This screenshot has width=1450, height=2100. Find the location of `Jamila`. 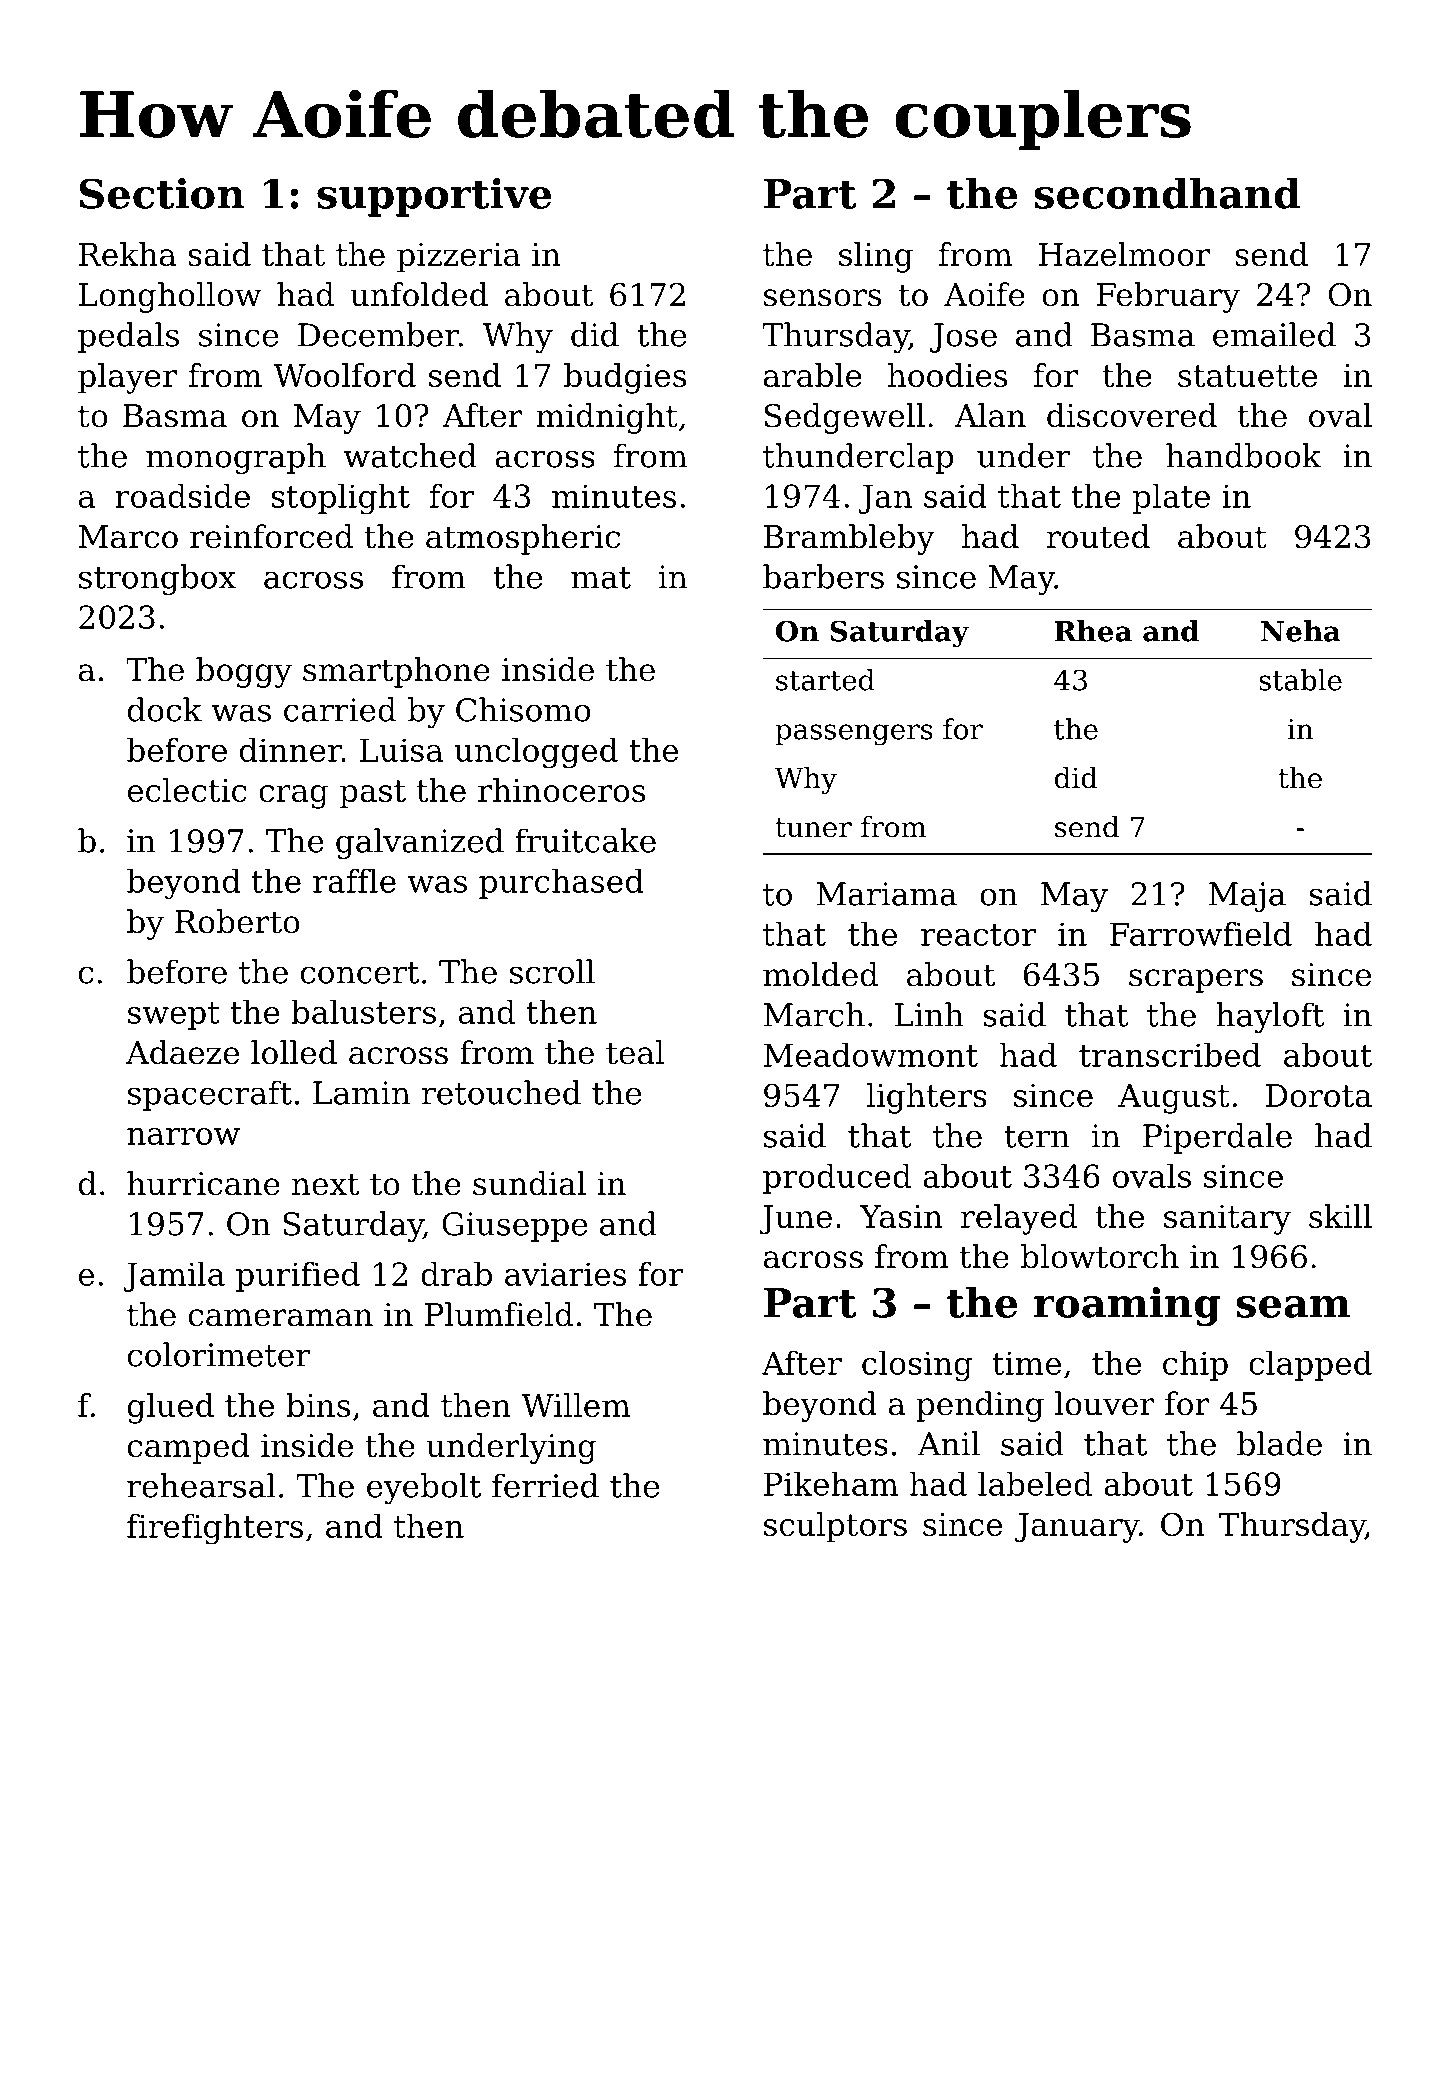

Jamila is located at coordinates (174, 1277).
